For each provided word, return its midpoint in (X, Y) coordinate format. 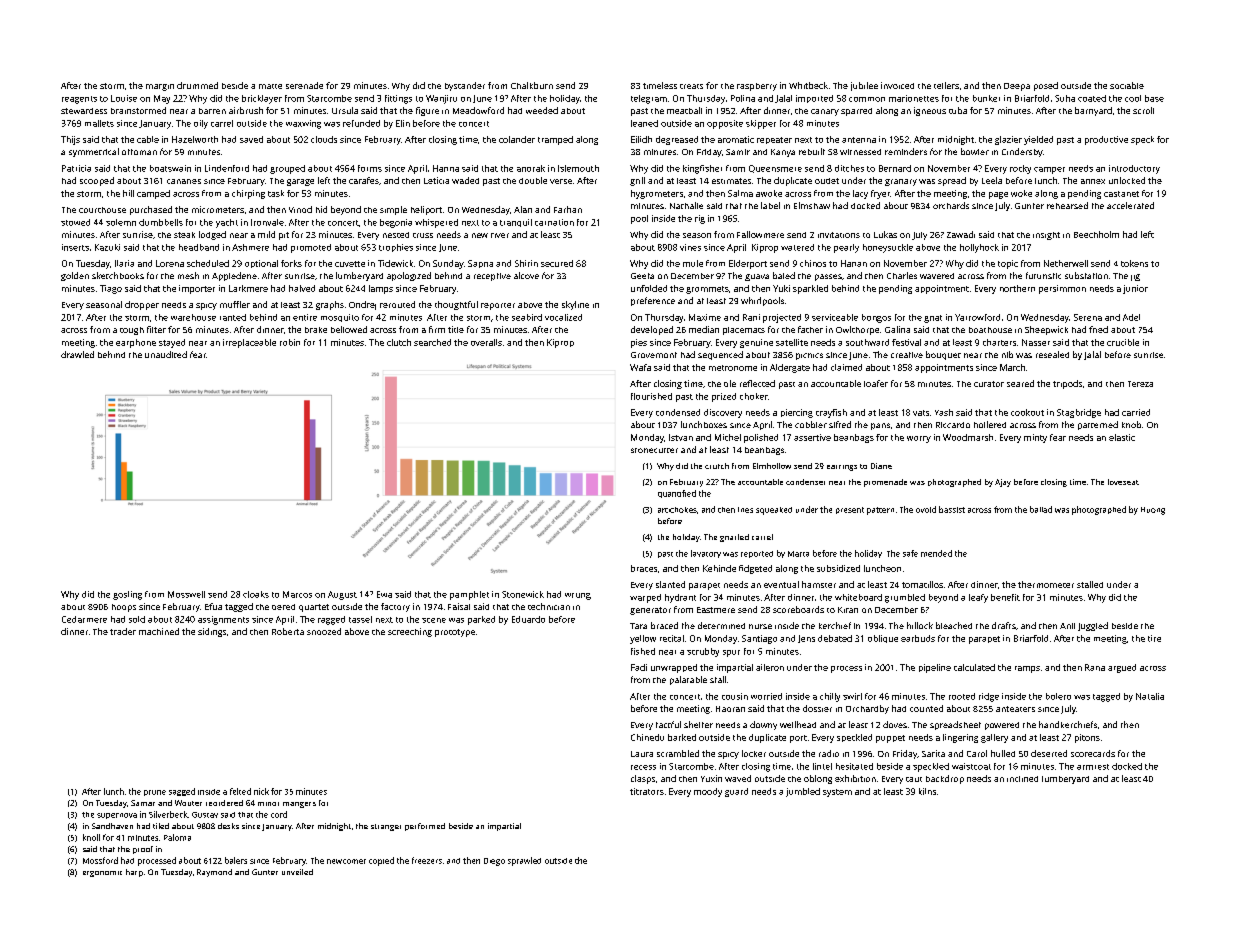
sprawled (524, 861)
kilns (927, 791)
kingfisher (702, 169)
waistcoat (971, 766)
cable (148, 139)
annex (1093, 181)
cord (279, 814)
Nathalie (686, 205)
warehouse (193, 317)
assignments (223, 620)
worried (766, 696)
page (998, 195)
